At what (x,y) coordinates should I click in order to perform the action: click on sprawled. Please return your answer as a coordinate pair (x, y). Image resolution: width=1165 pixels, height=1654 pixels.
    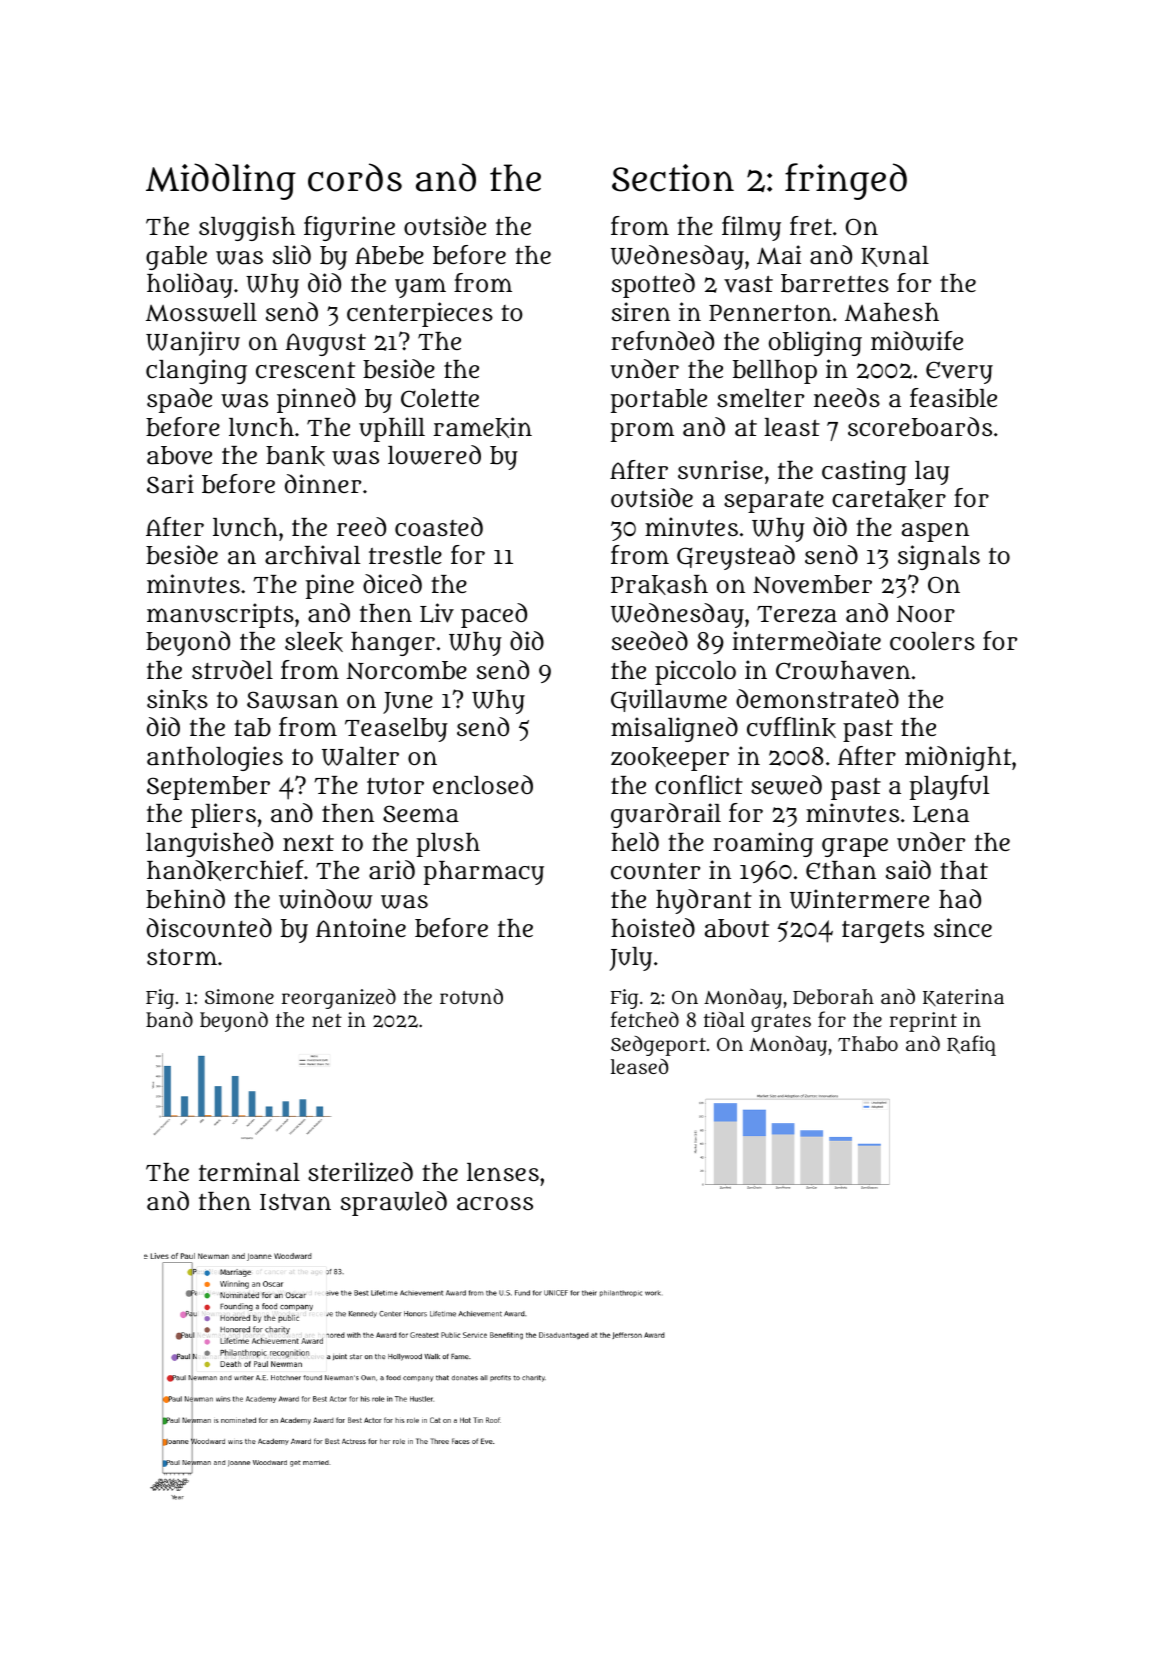
    Looking at the image, I should click on (394, 1203).
